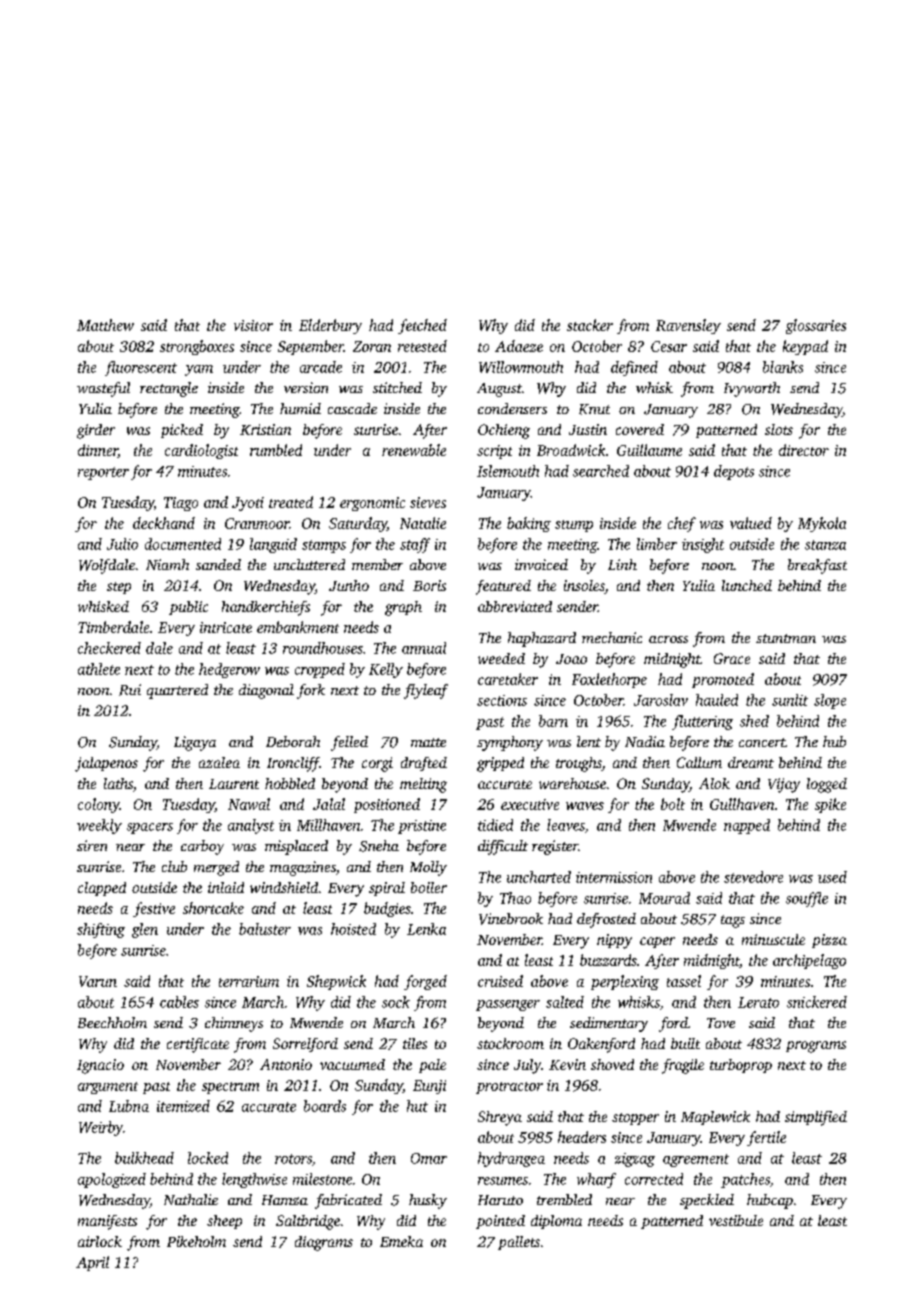 This screenshot has width=924, height=1308. Describe the element at coordinates (519, 1243) in the screenshot. I see `pallets` at that location.
